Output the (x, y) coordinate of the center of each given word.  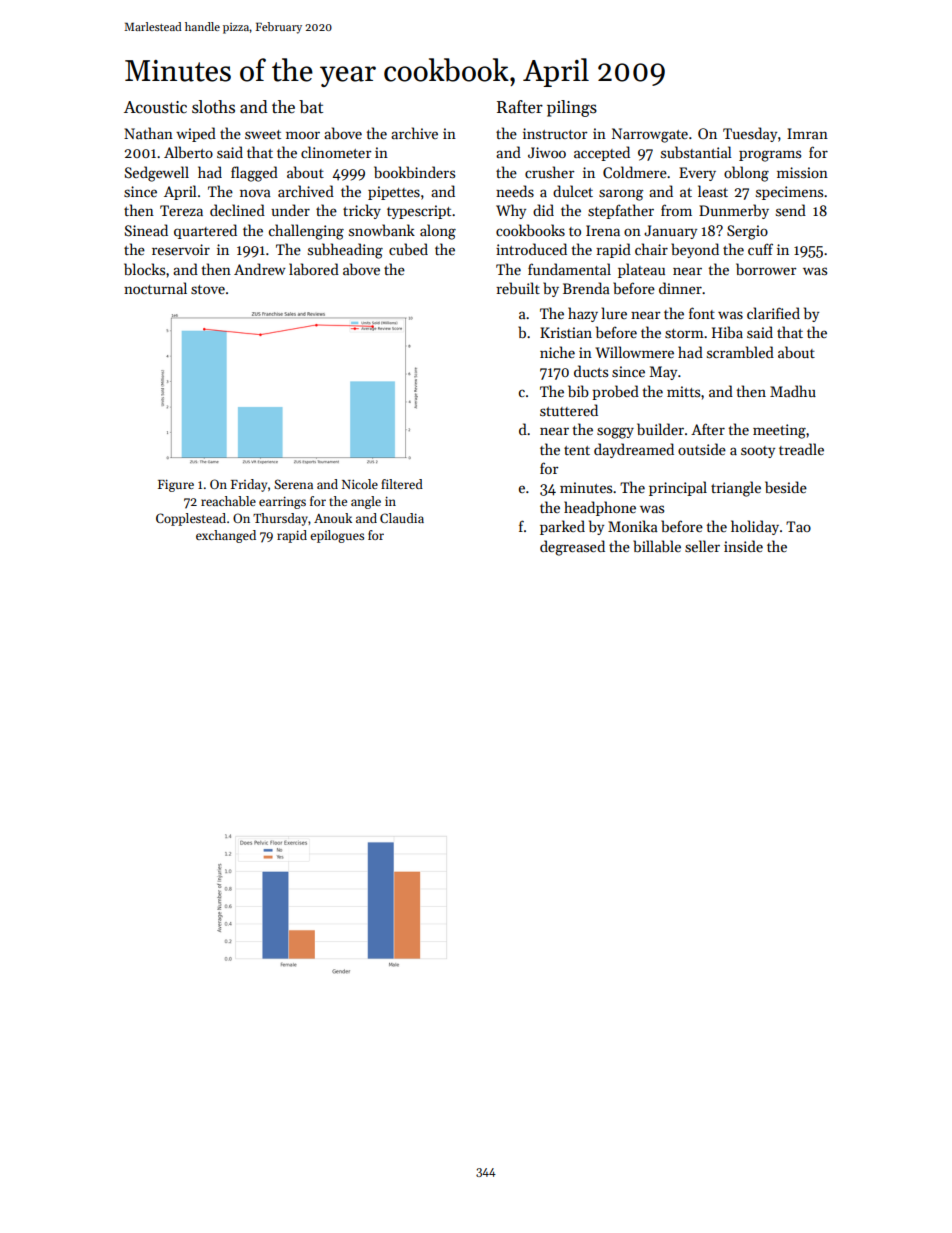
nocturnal (155, 288)
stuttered (569, 410)
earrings (282, 502)
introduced (531, 249)
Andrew (260, 269)
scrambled (740, 352)
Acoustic (155, 107)
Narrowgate (650, 135)
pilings (572, 108)
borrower (766, 269)
